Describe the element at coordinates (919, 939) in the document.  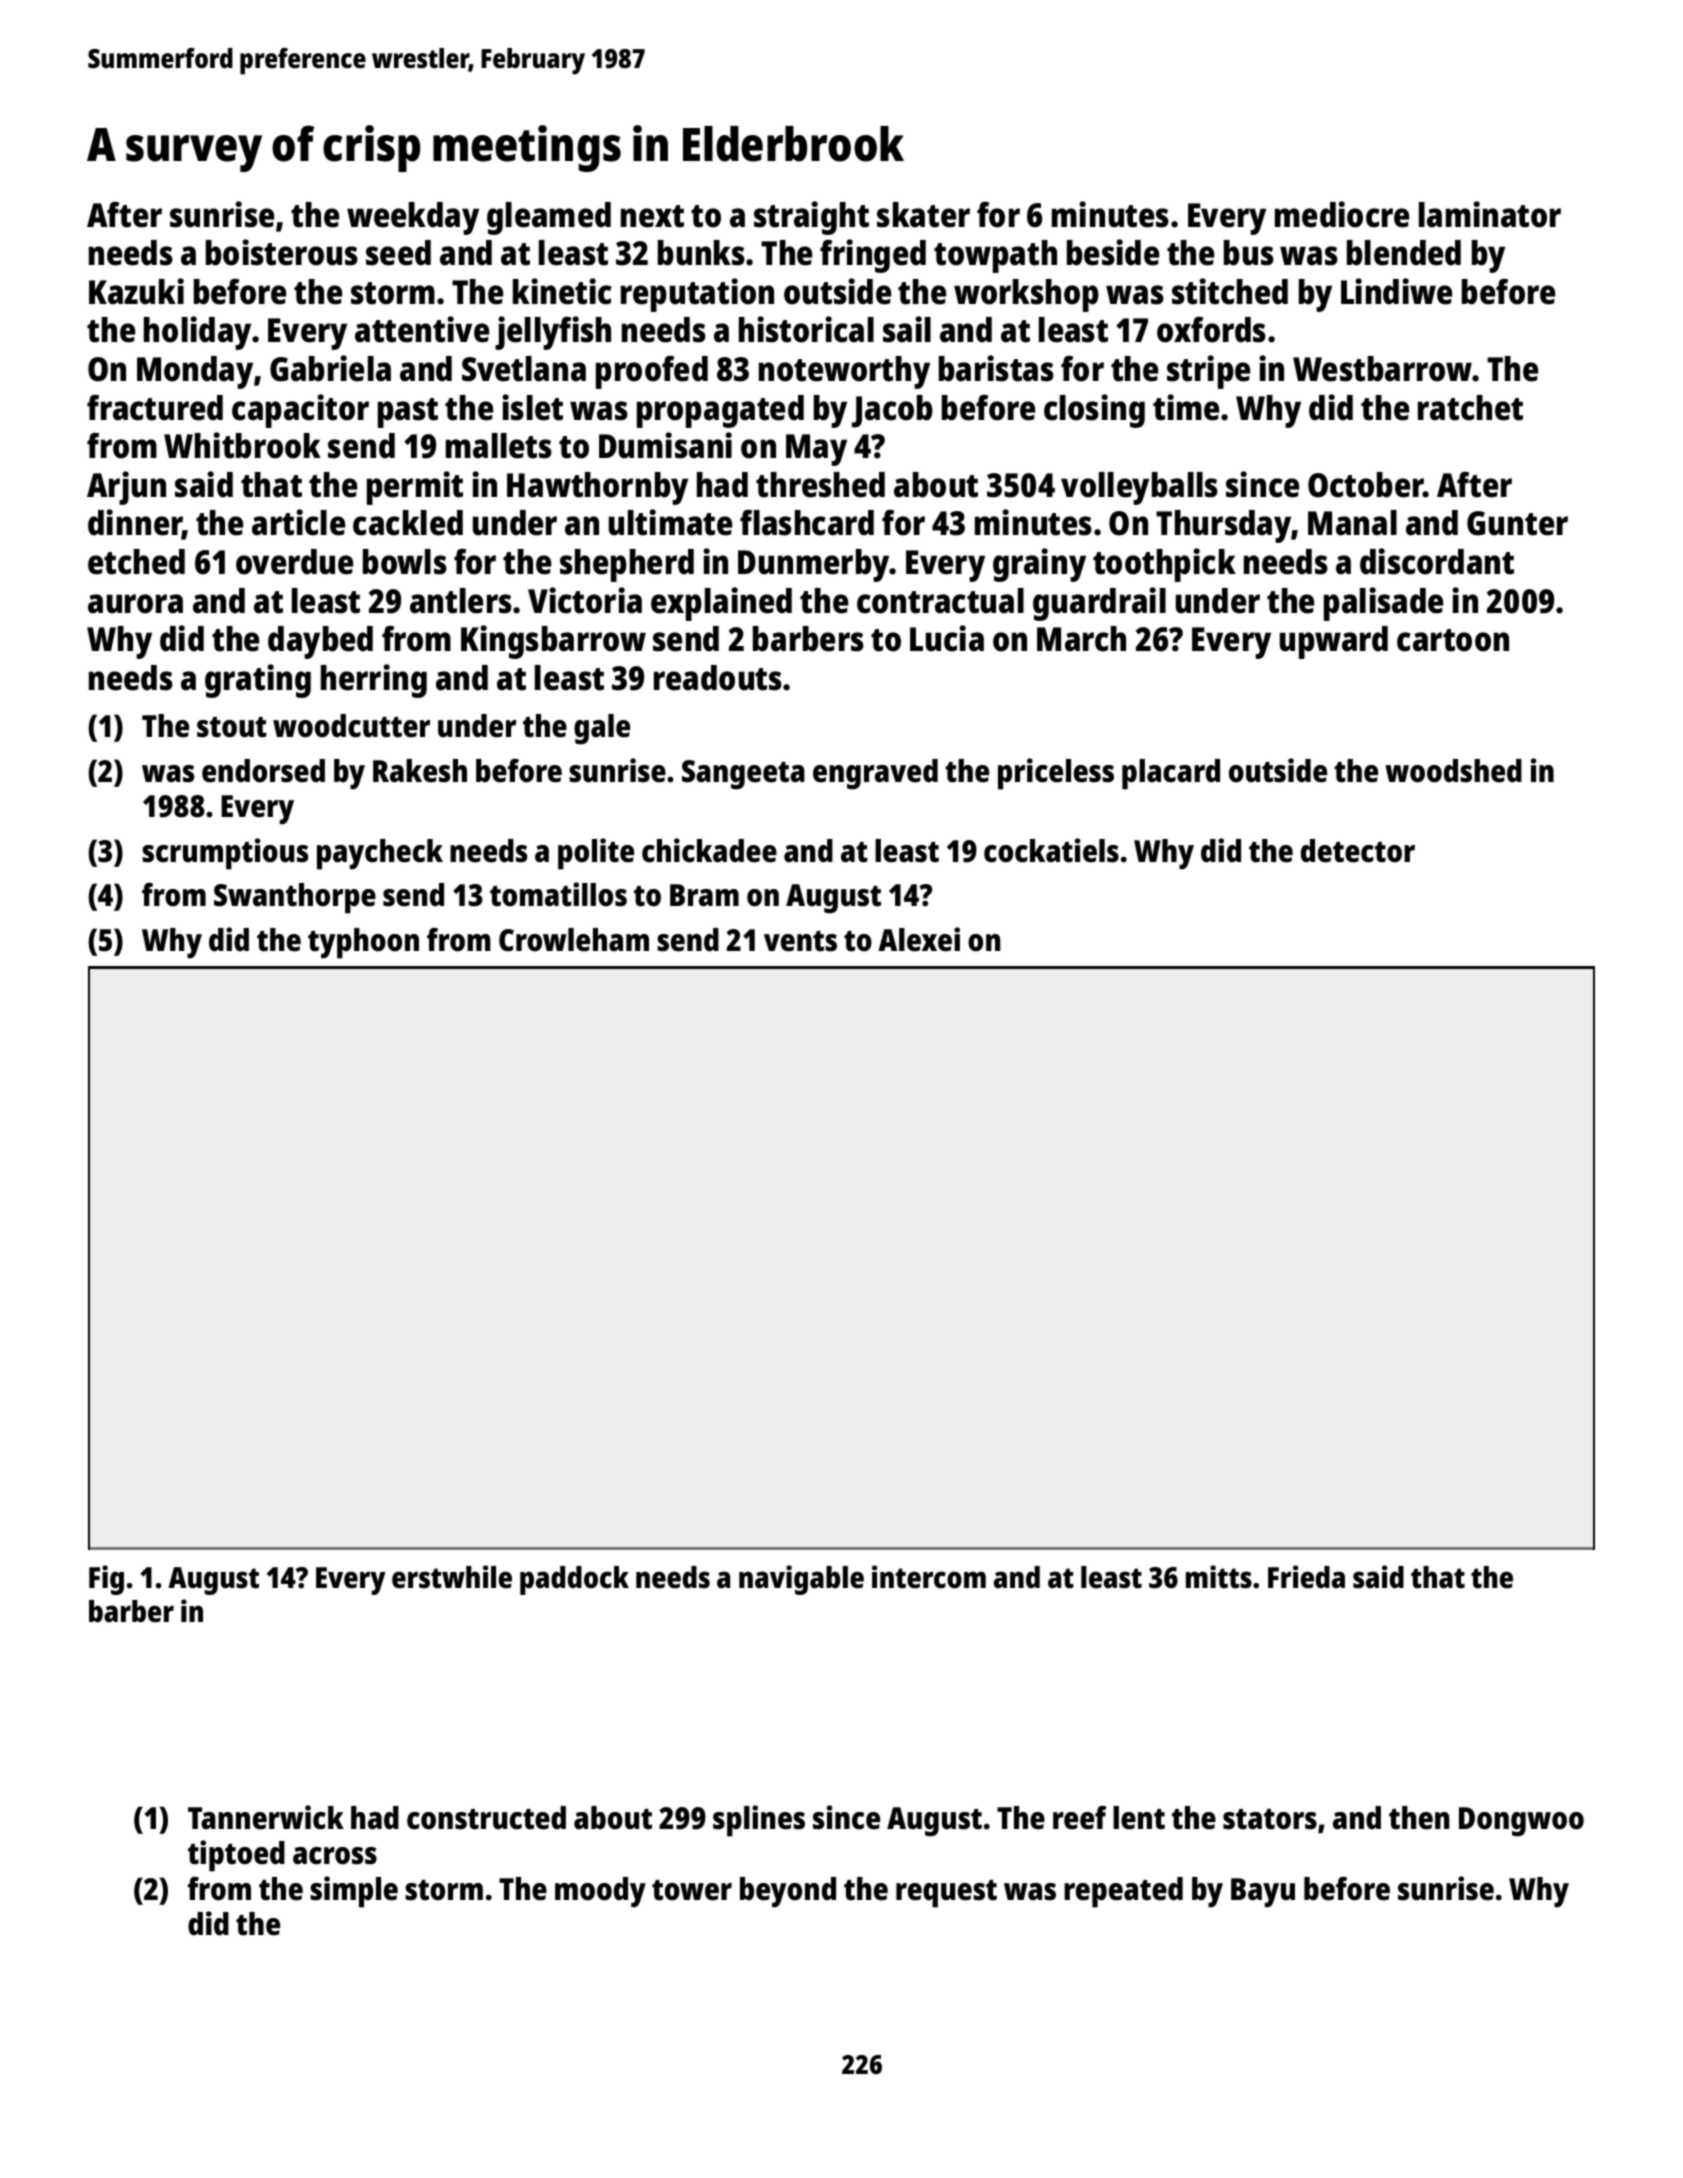
I see `Alexei` at that location.
